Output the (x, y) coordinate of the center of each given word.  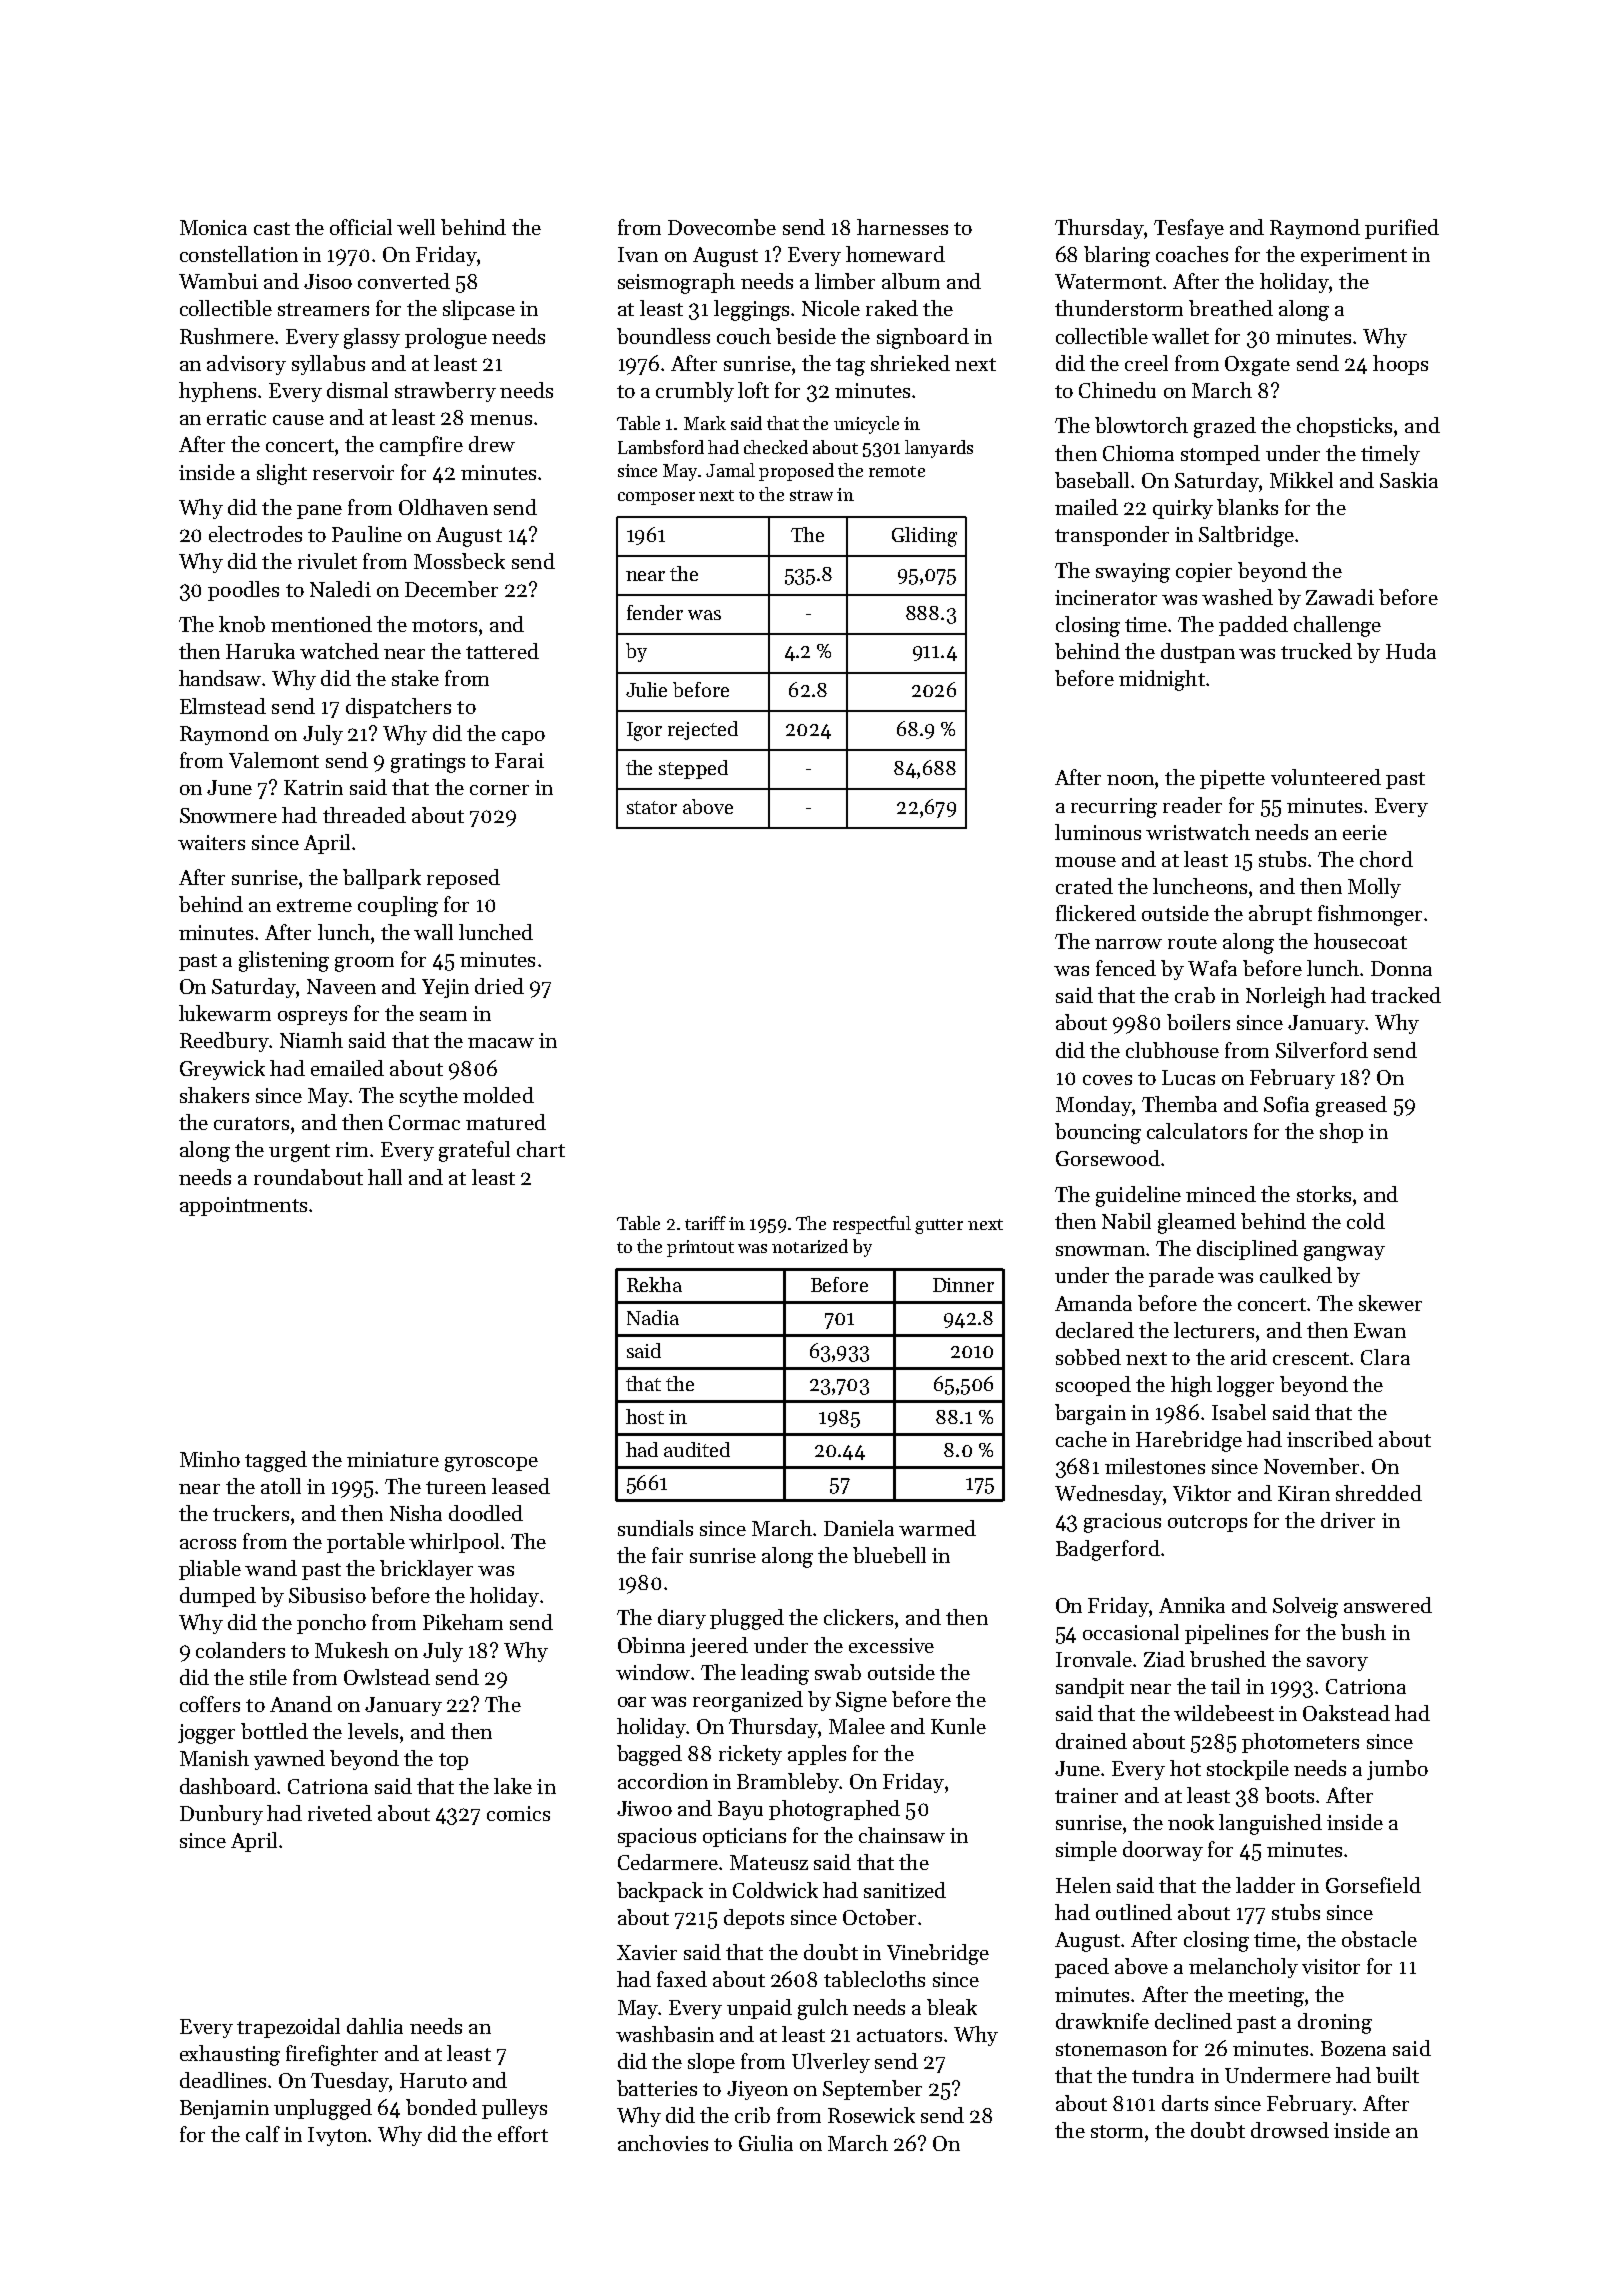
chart (541, 1149)
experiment (1354, 256)
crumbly (695, 392)
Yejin (445, 988)
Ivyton (337, 2136)
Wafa (1212, 968)
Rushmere (227, 336)
